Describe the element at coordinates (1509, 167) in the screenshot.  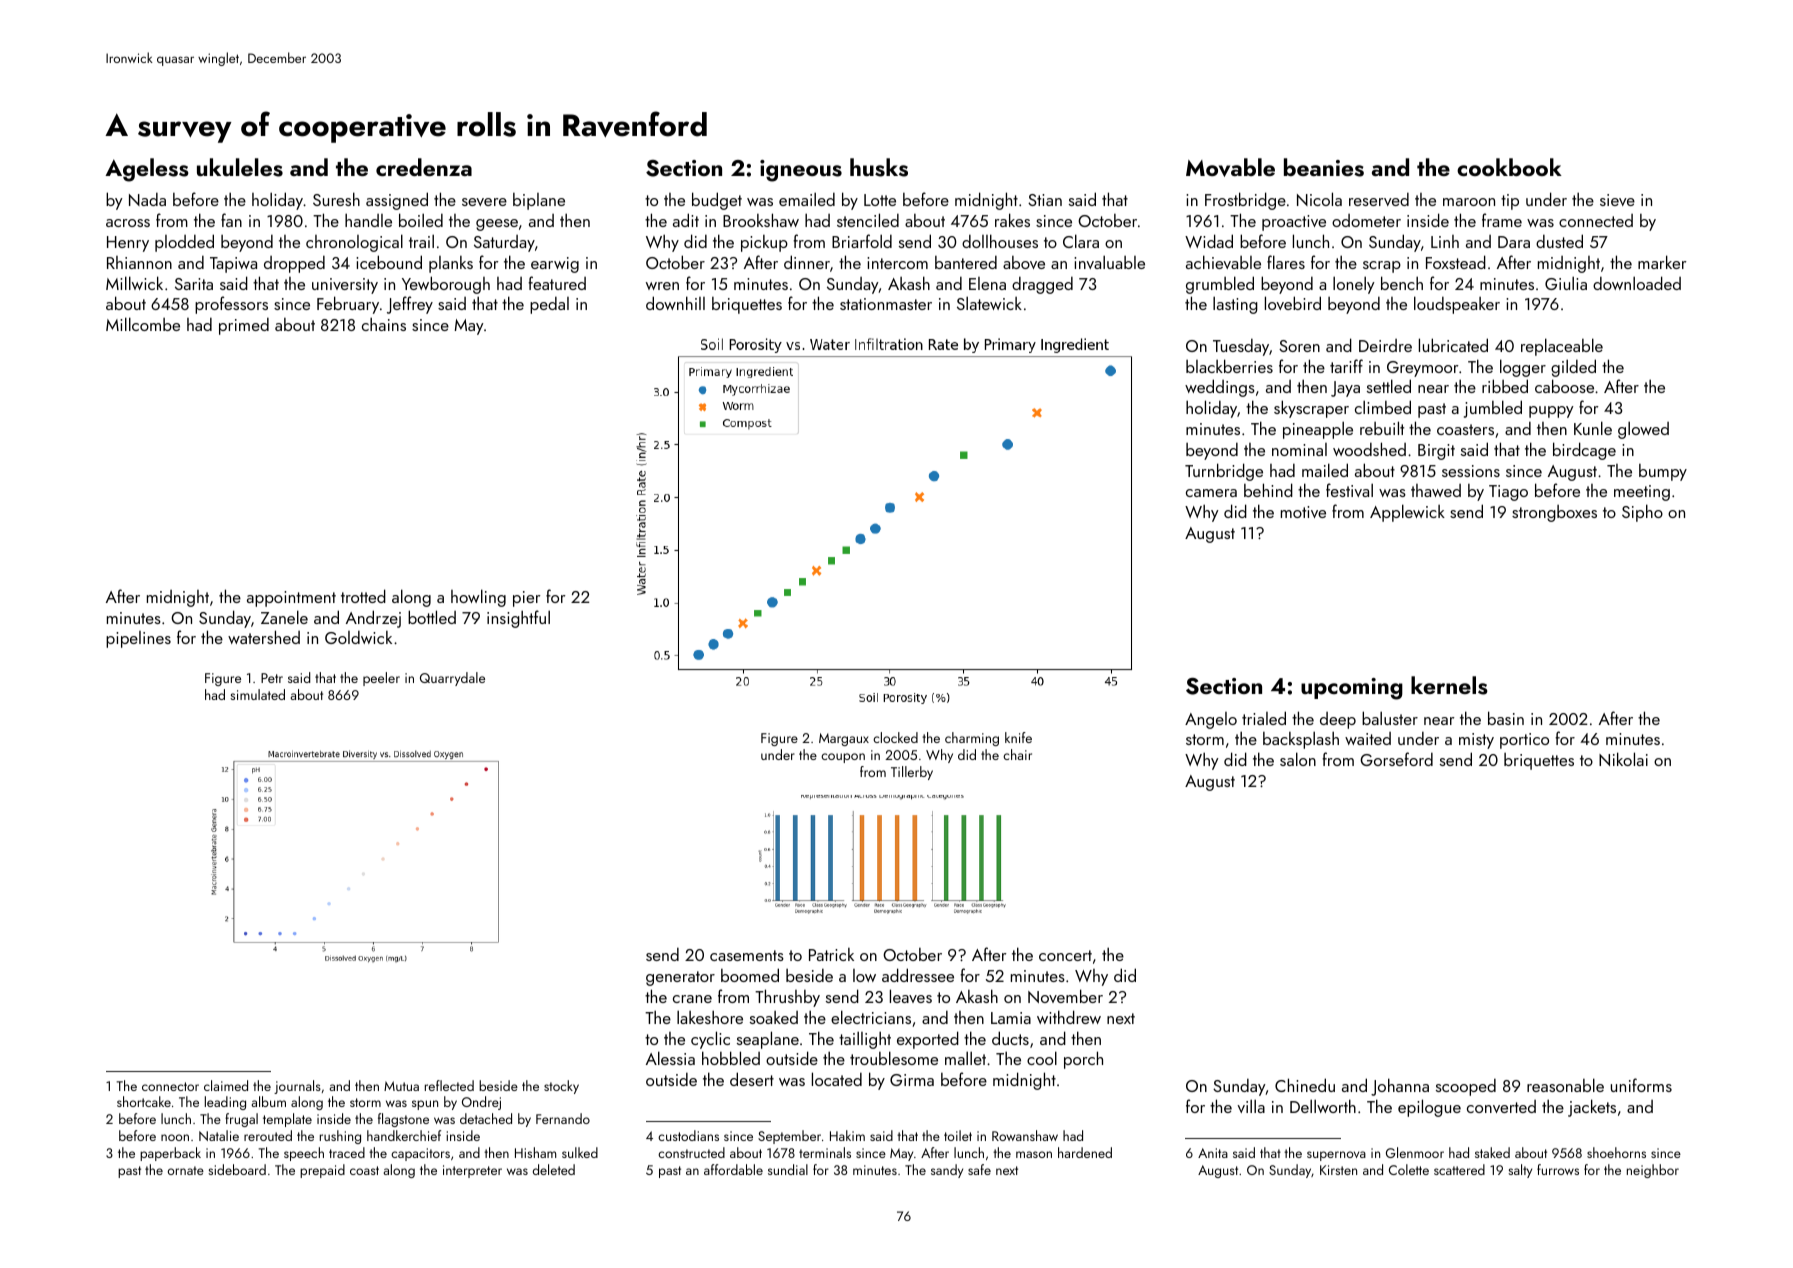
I see `cookbook` at that location.
